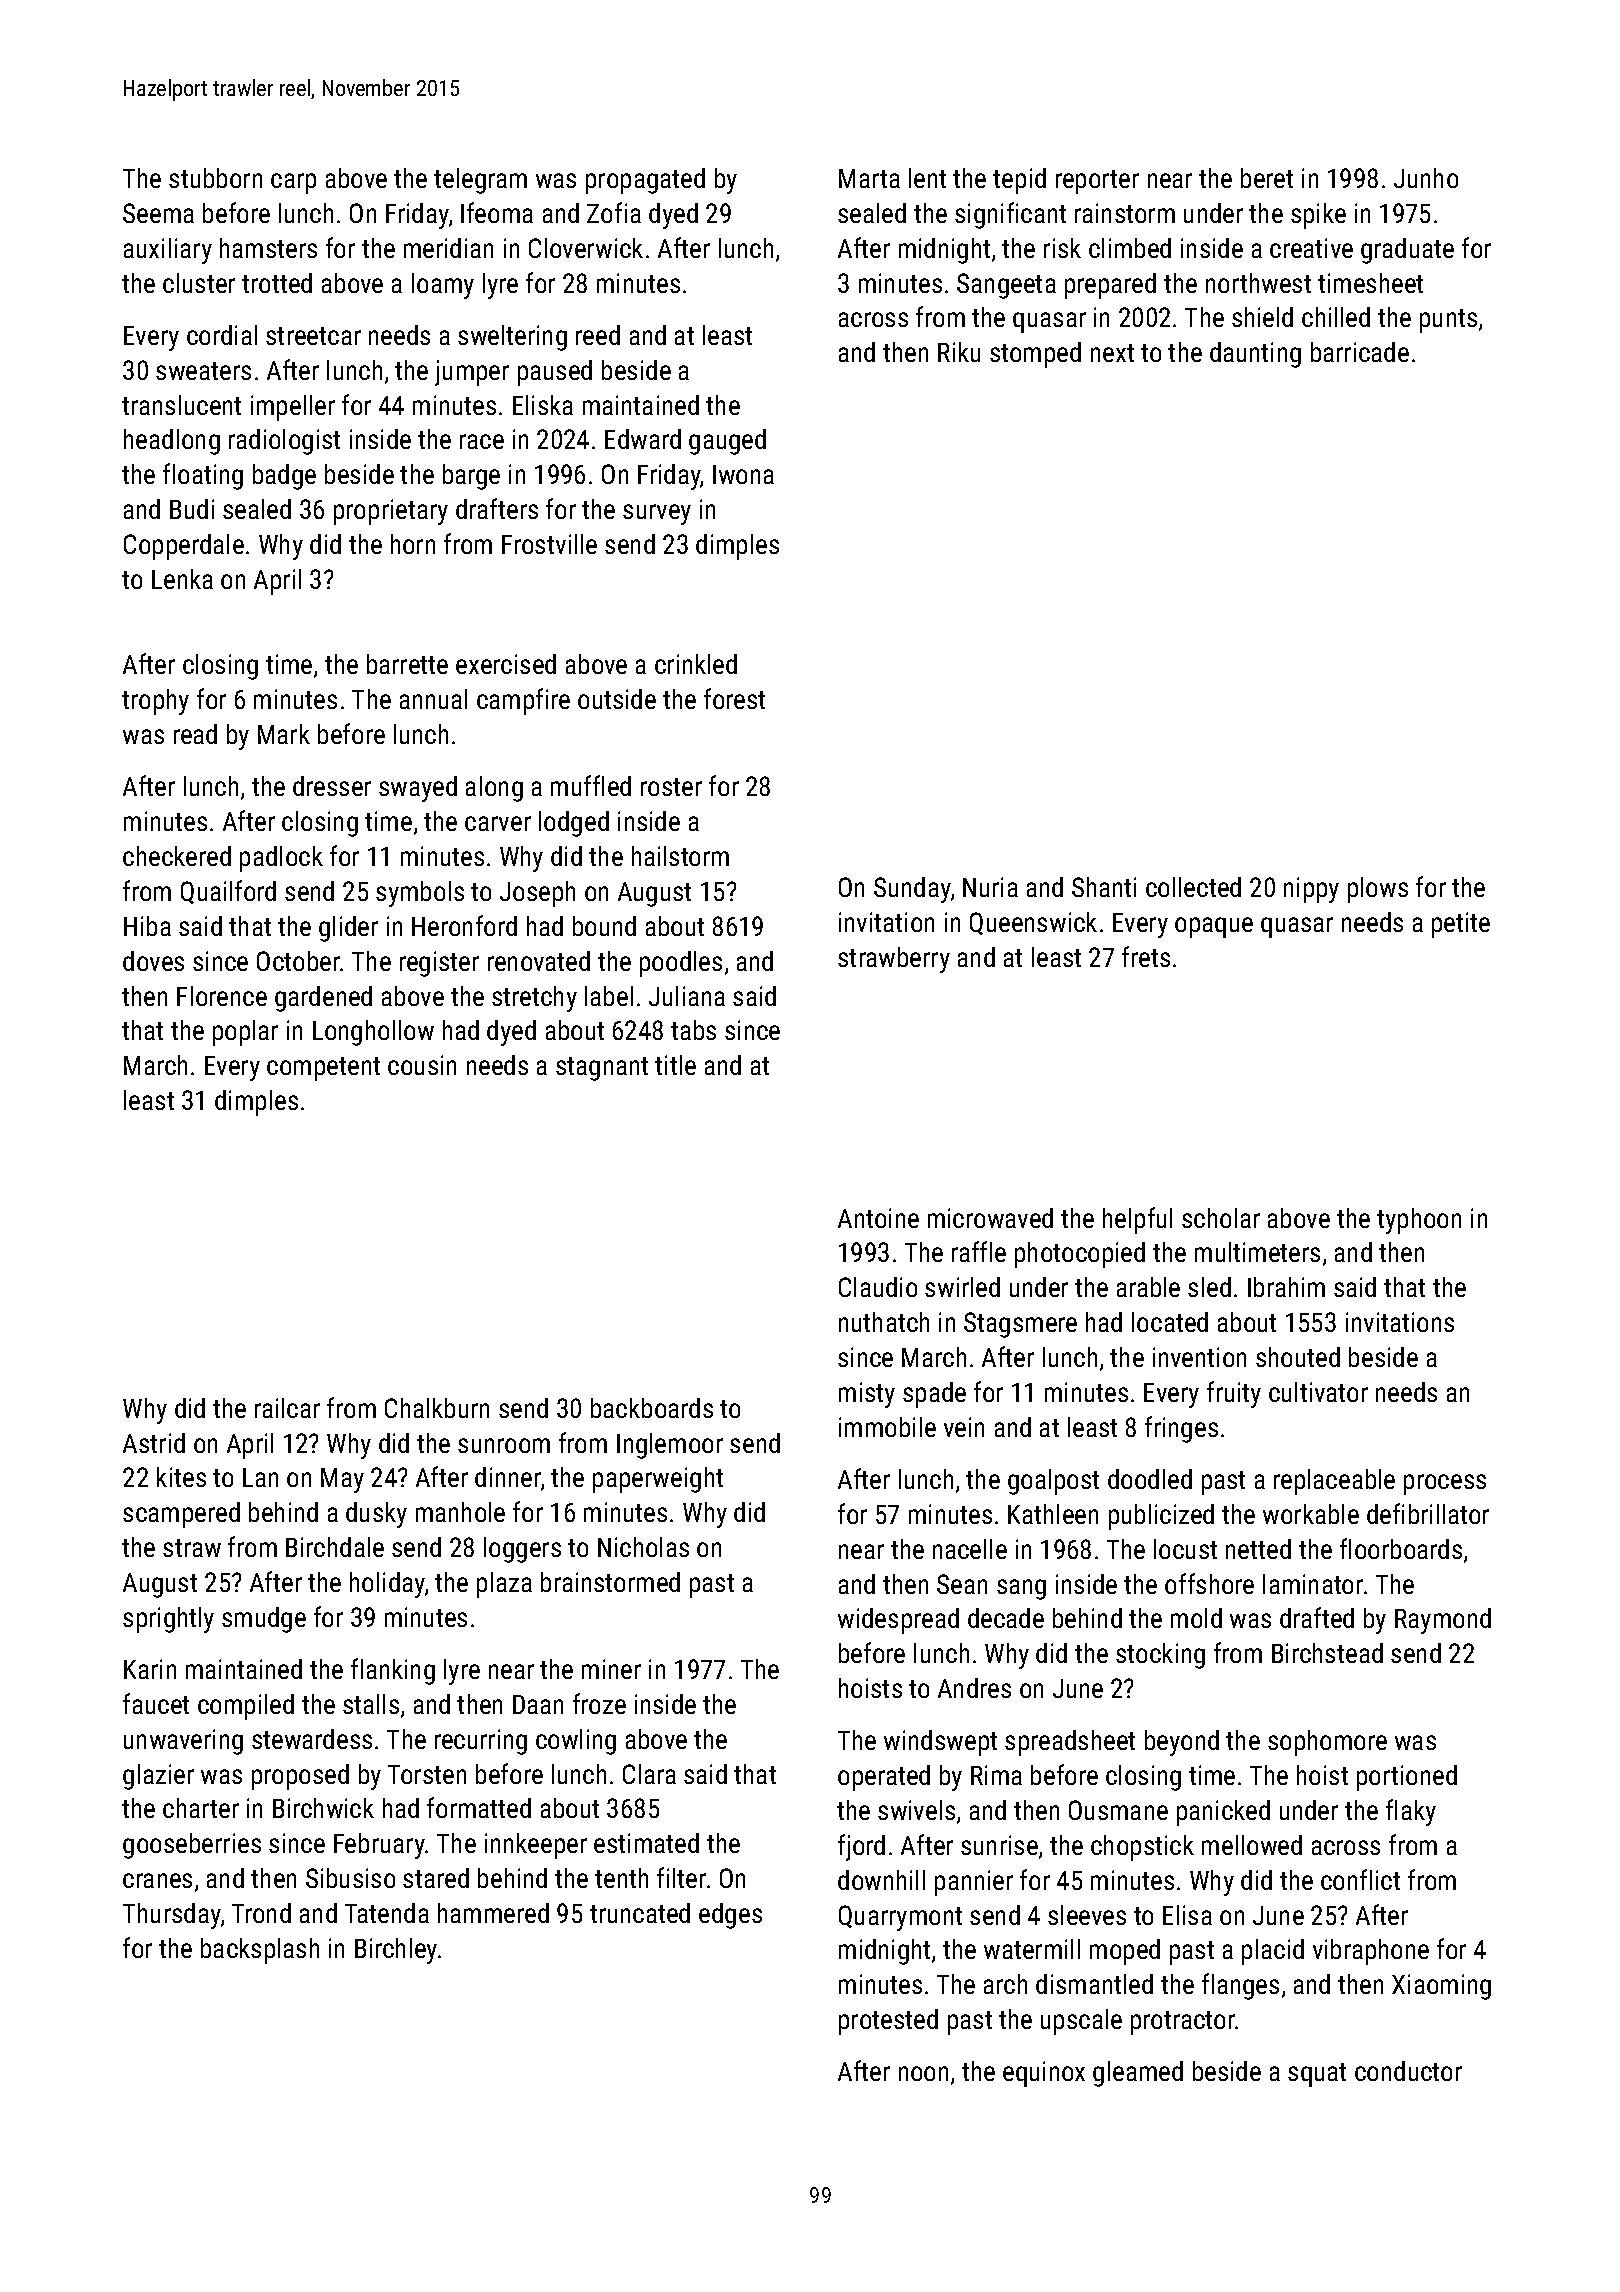 This screenshot has height=2292, width=1620. What do you see at coordinates (215, 178) in the screenshot?
I see `stubborn` at bounding box center [215, 178].
